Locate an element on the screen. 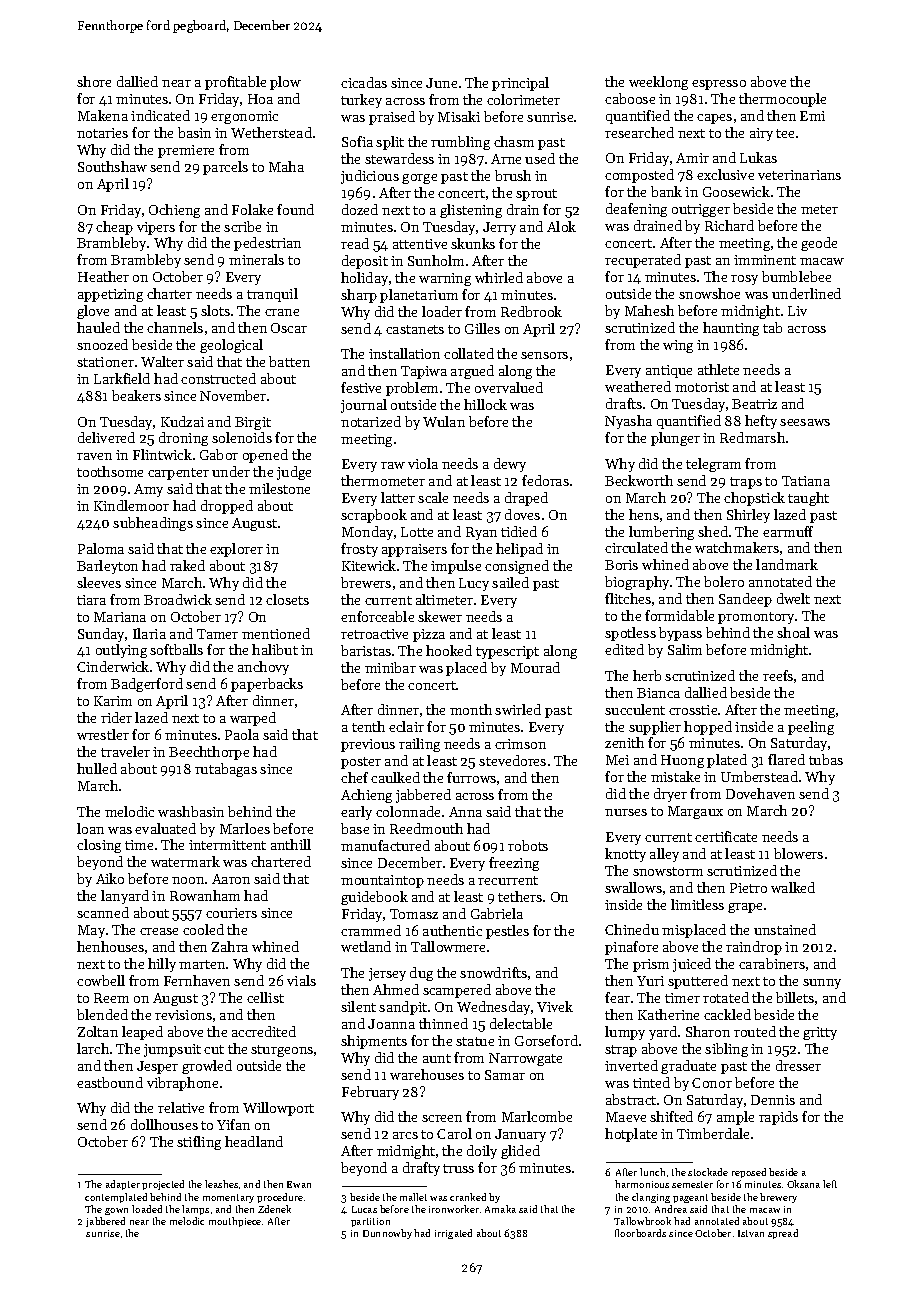 This screenshot has height=1308, width=924. motorist is located at coordinates (702, 387).
